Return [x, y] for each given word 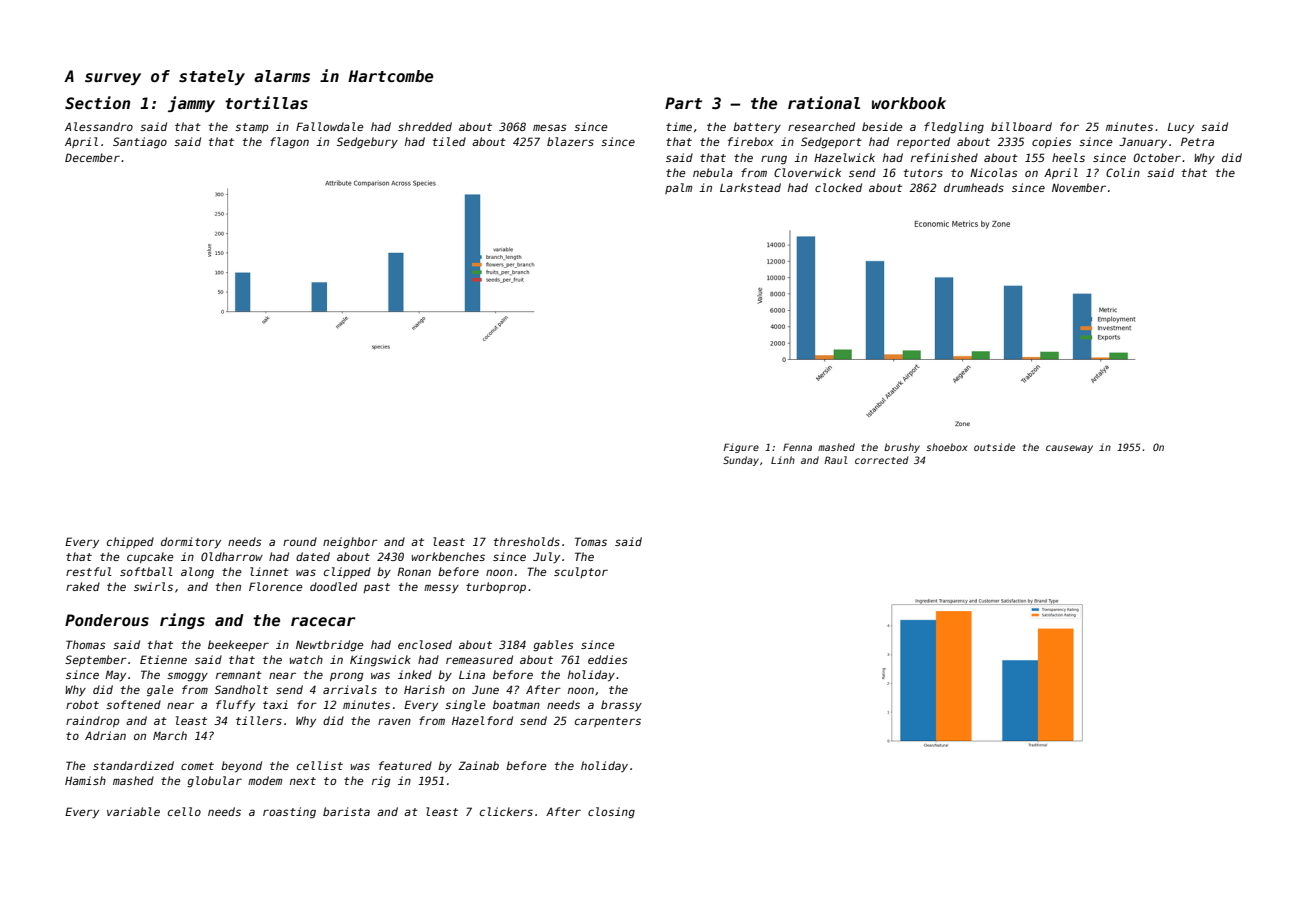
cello [184, 811]
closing [611, 813]
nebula [713, 172]
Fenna [797, 447]
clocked [838, 187]
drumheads [974, 187]
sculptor [581, 572]
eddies [608, 659]
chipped [130, 542]
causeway [1069, 449]
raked [83, 586]
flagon [289, 143]
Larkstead [750, 187]
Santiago [140, 143]
